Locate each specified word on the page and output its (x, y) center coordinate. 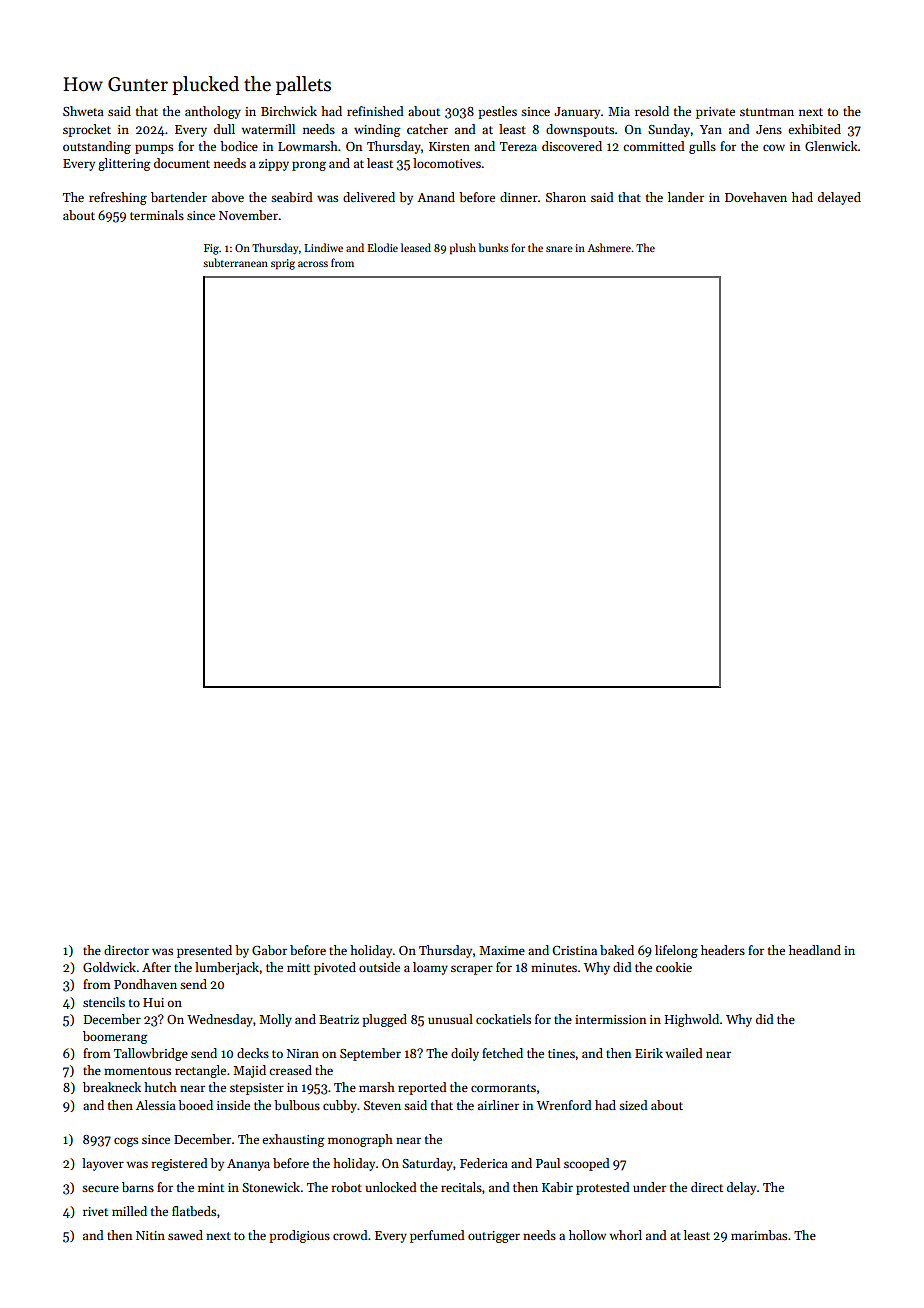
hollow (587, 1235)
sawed (185, 1235)
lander (686, 197)
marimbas (759, 1235)
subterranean (235, 262)
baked (617, 950)
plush (463, 249)
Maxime (502, 950)
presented (204, 951)
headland (815, 950)
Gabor (269, 950)
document (182, 163)
